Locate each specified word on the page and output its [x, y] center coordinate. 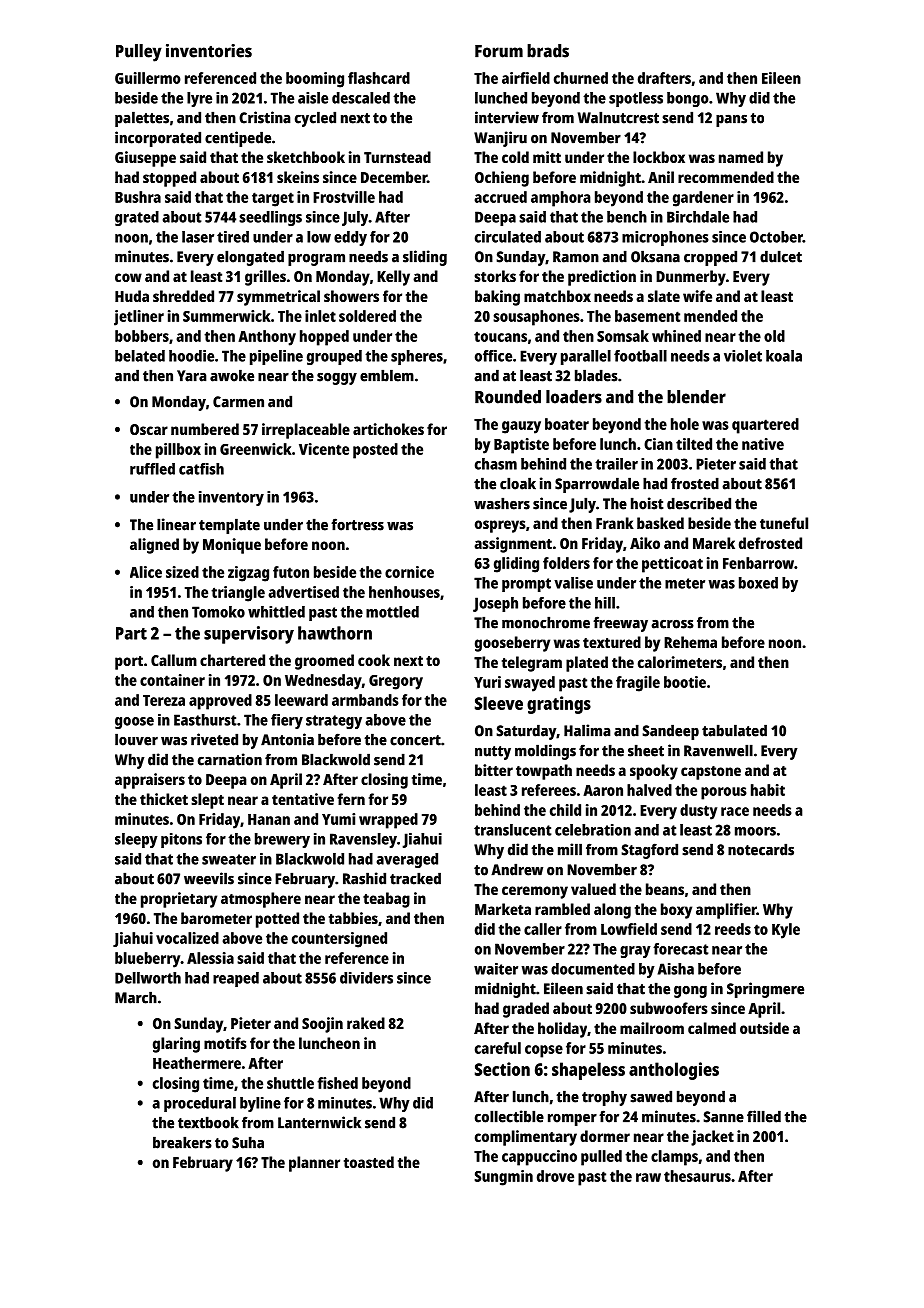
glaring [176, 1045]
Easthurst [205, 720]
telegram [532, 664]
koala [784, 356]
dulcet [781, 256]
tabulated [734, 730]
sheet [646, 750]
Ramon [576, 257]
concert [415, 740]
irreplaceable [306, 431]
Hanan [269, 819]
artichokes [388, 429]
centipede [238, 139]
